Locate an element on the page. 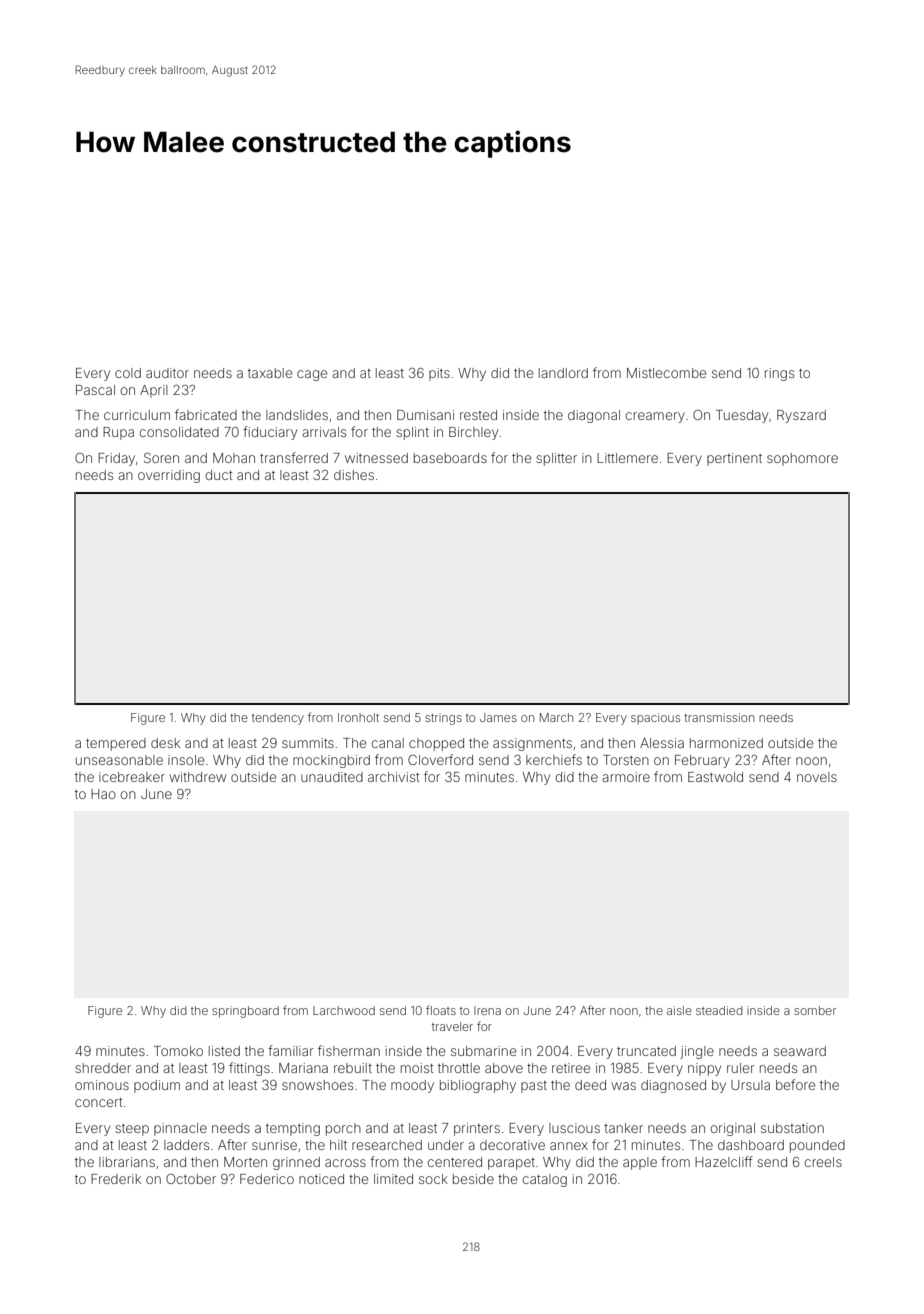  Ironholt is located at coordinates (358, 717).
